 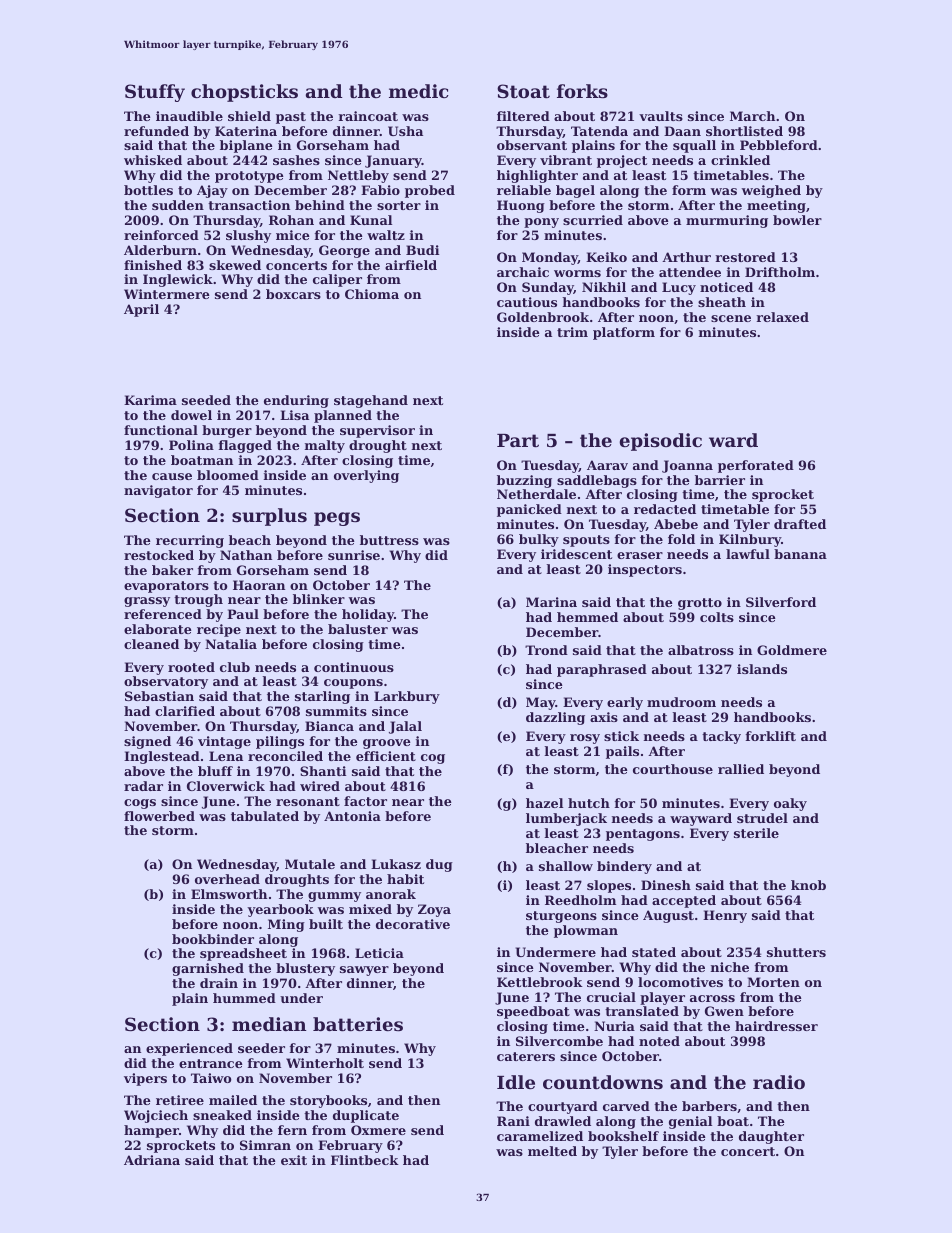 What do you see at coordinates (686, 257) in the screenshot?
I see `Arthur` at bounding box center [686, 257].
